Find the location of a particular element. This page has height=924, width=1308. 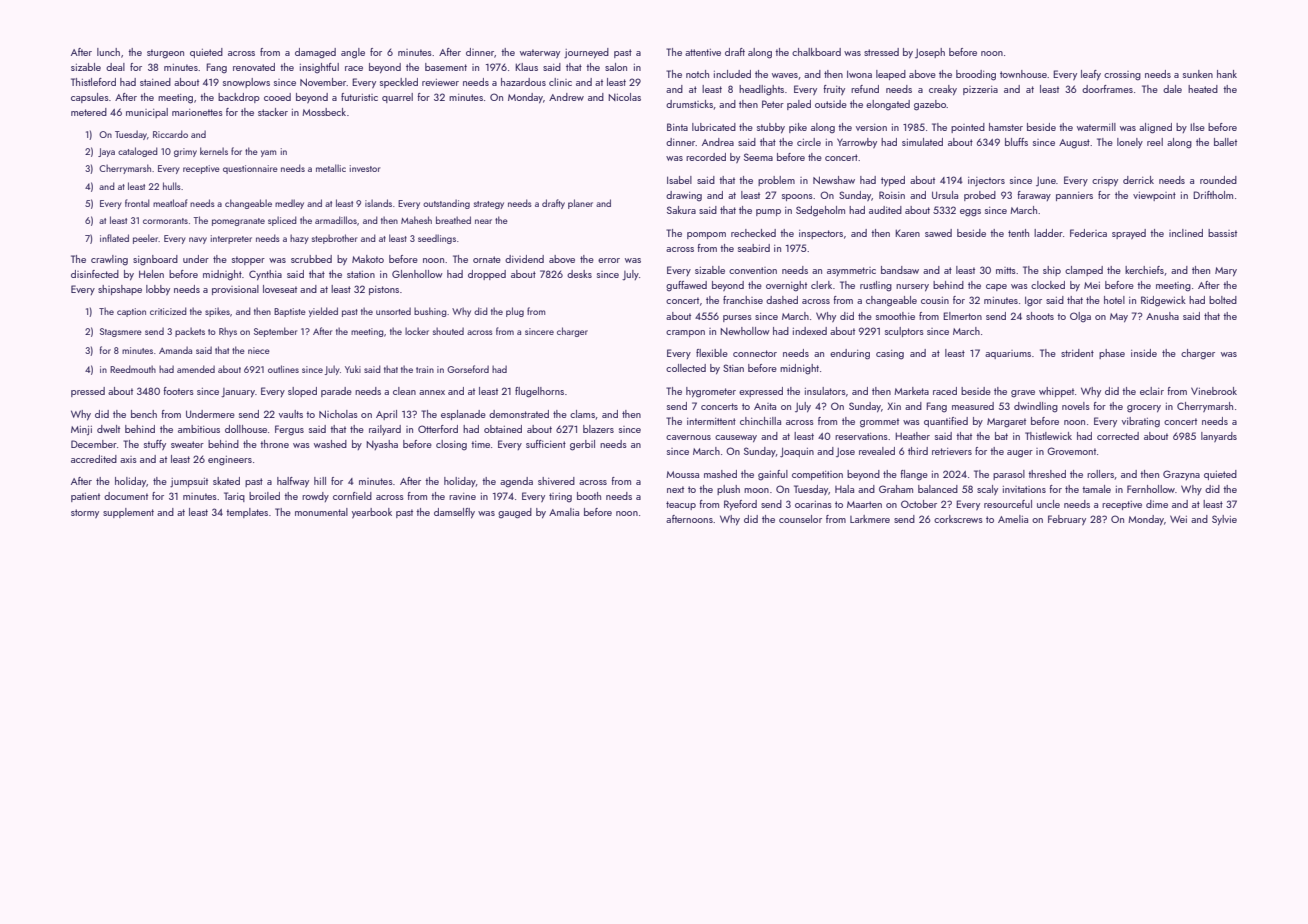

obtained is located at coordinates (503, 429).
